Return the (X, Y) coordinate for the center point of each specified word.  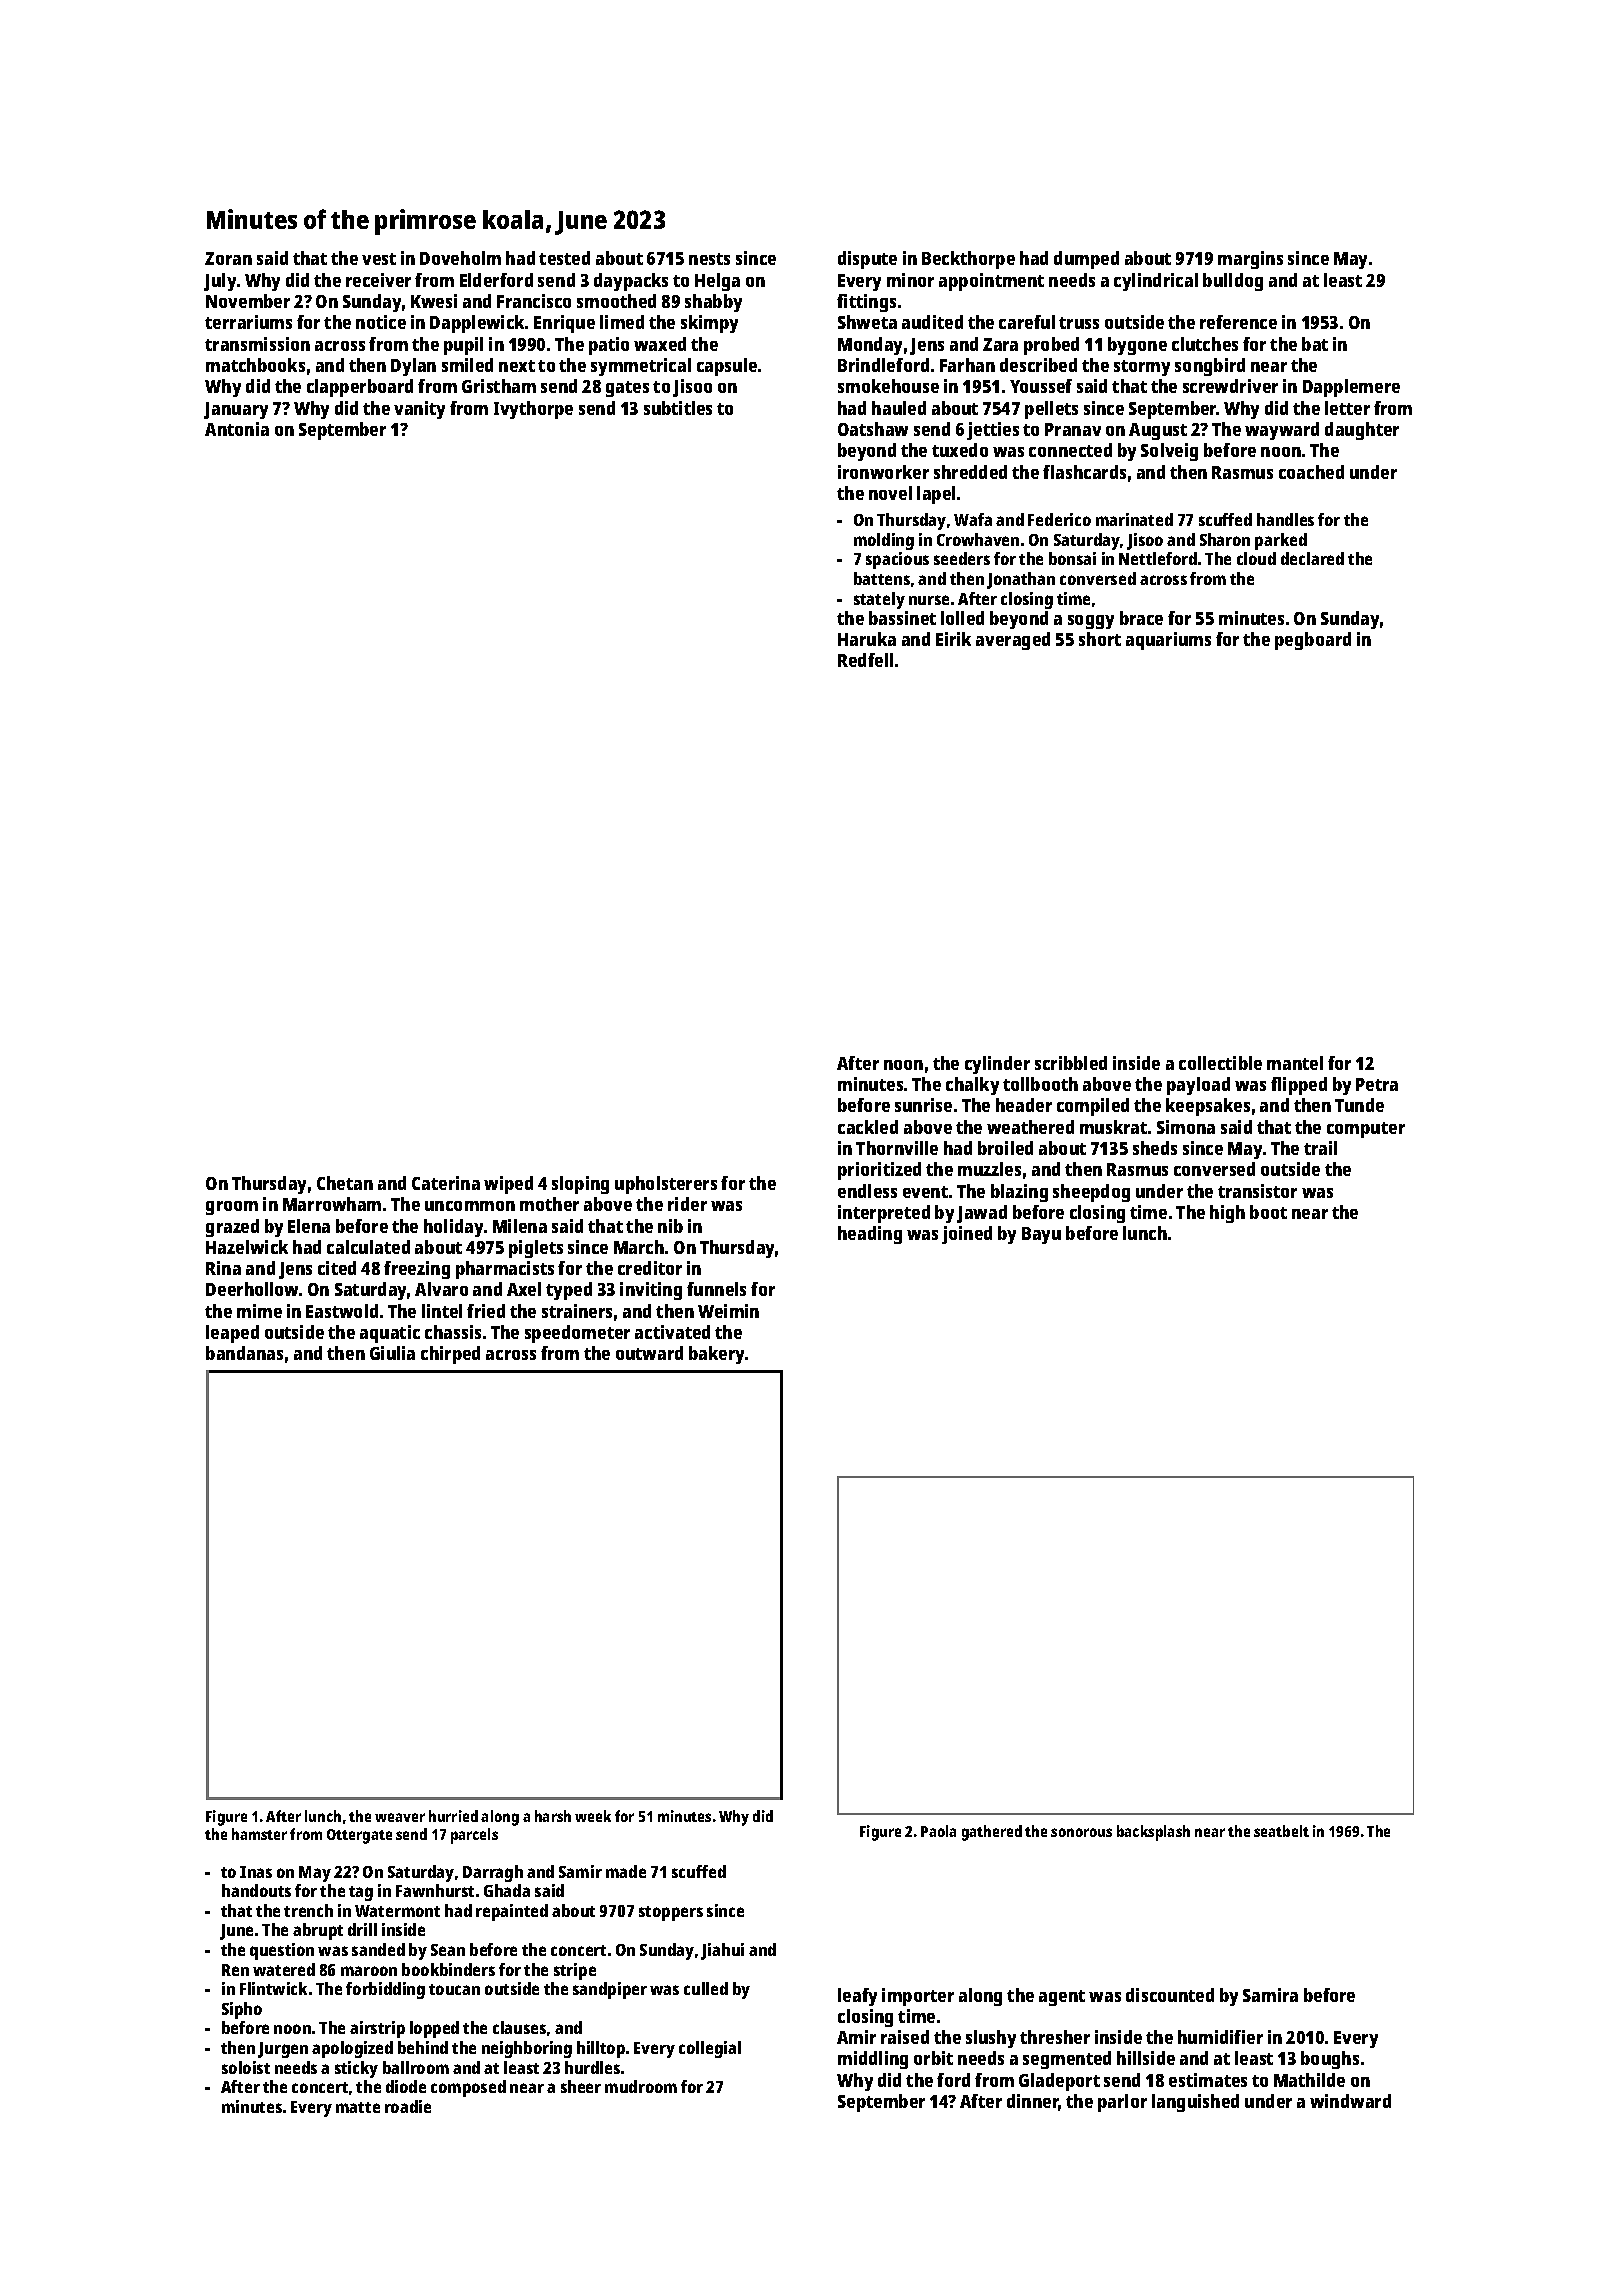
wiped (508, 1185)
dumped (1086, 260)
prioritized (879, 1171)
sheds (1155, 1148)
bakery (716, 1355)
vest (379, 259)
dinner (1033, 2102)
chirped (450, 1355)
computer (1366, 1130)
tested (564, 258)
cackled (868, 1127)
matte (358, 2107)
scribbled (1071, 1063)
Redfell (865, 660)
